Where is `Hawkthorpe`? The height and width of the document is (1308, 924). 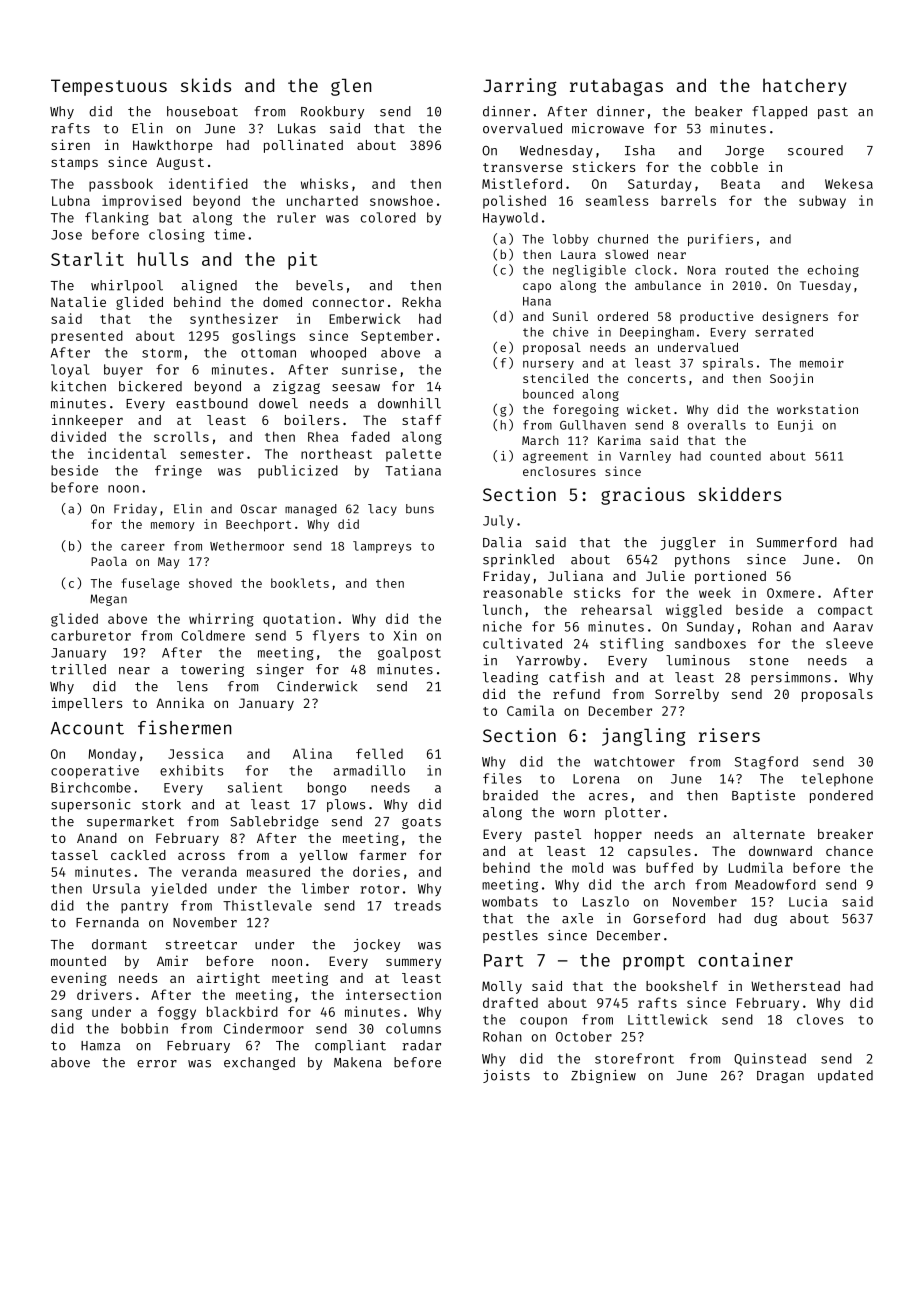
Hawkthorpe is located at coordinates (173, 146).
